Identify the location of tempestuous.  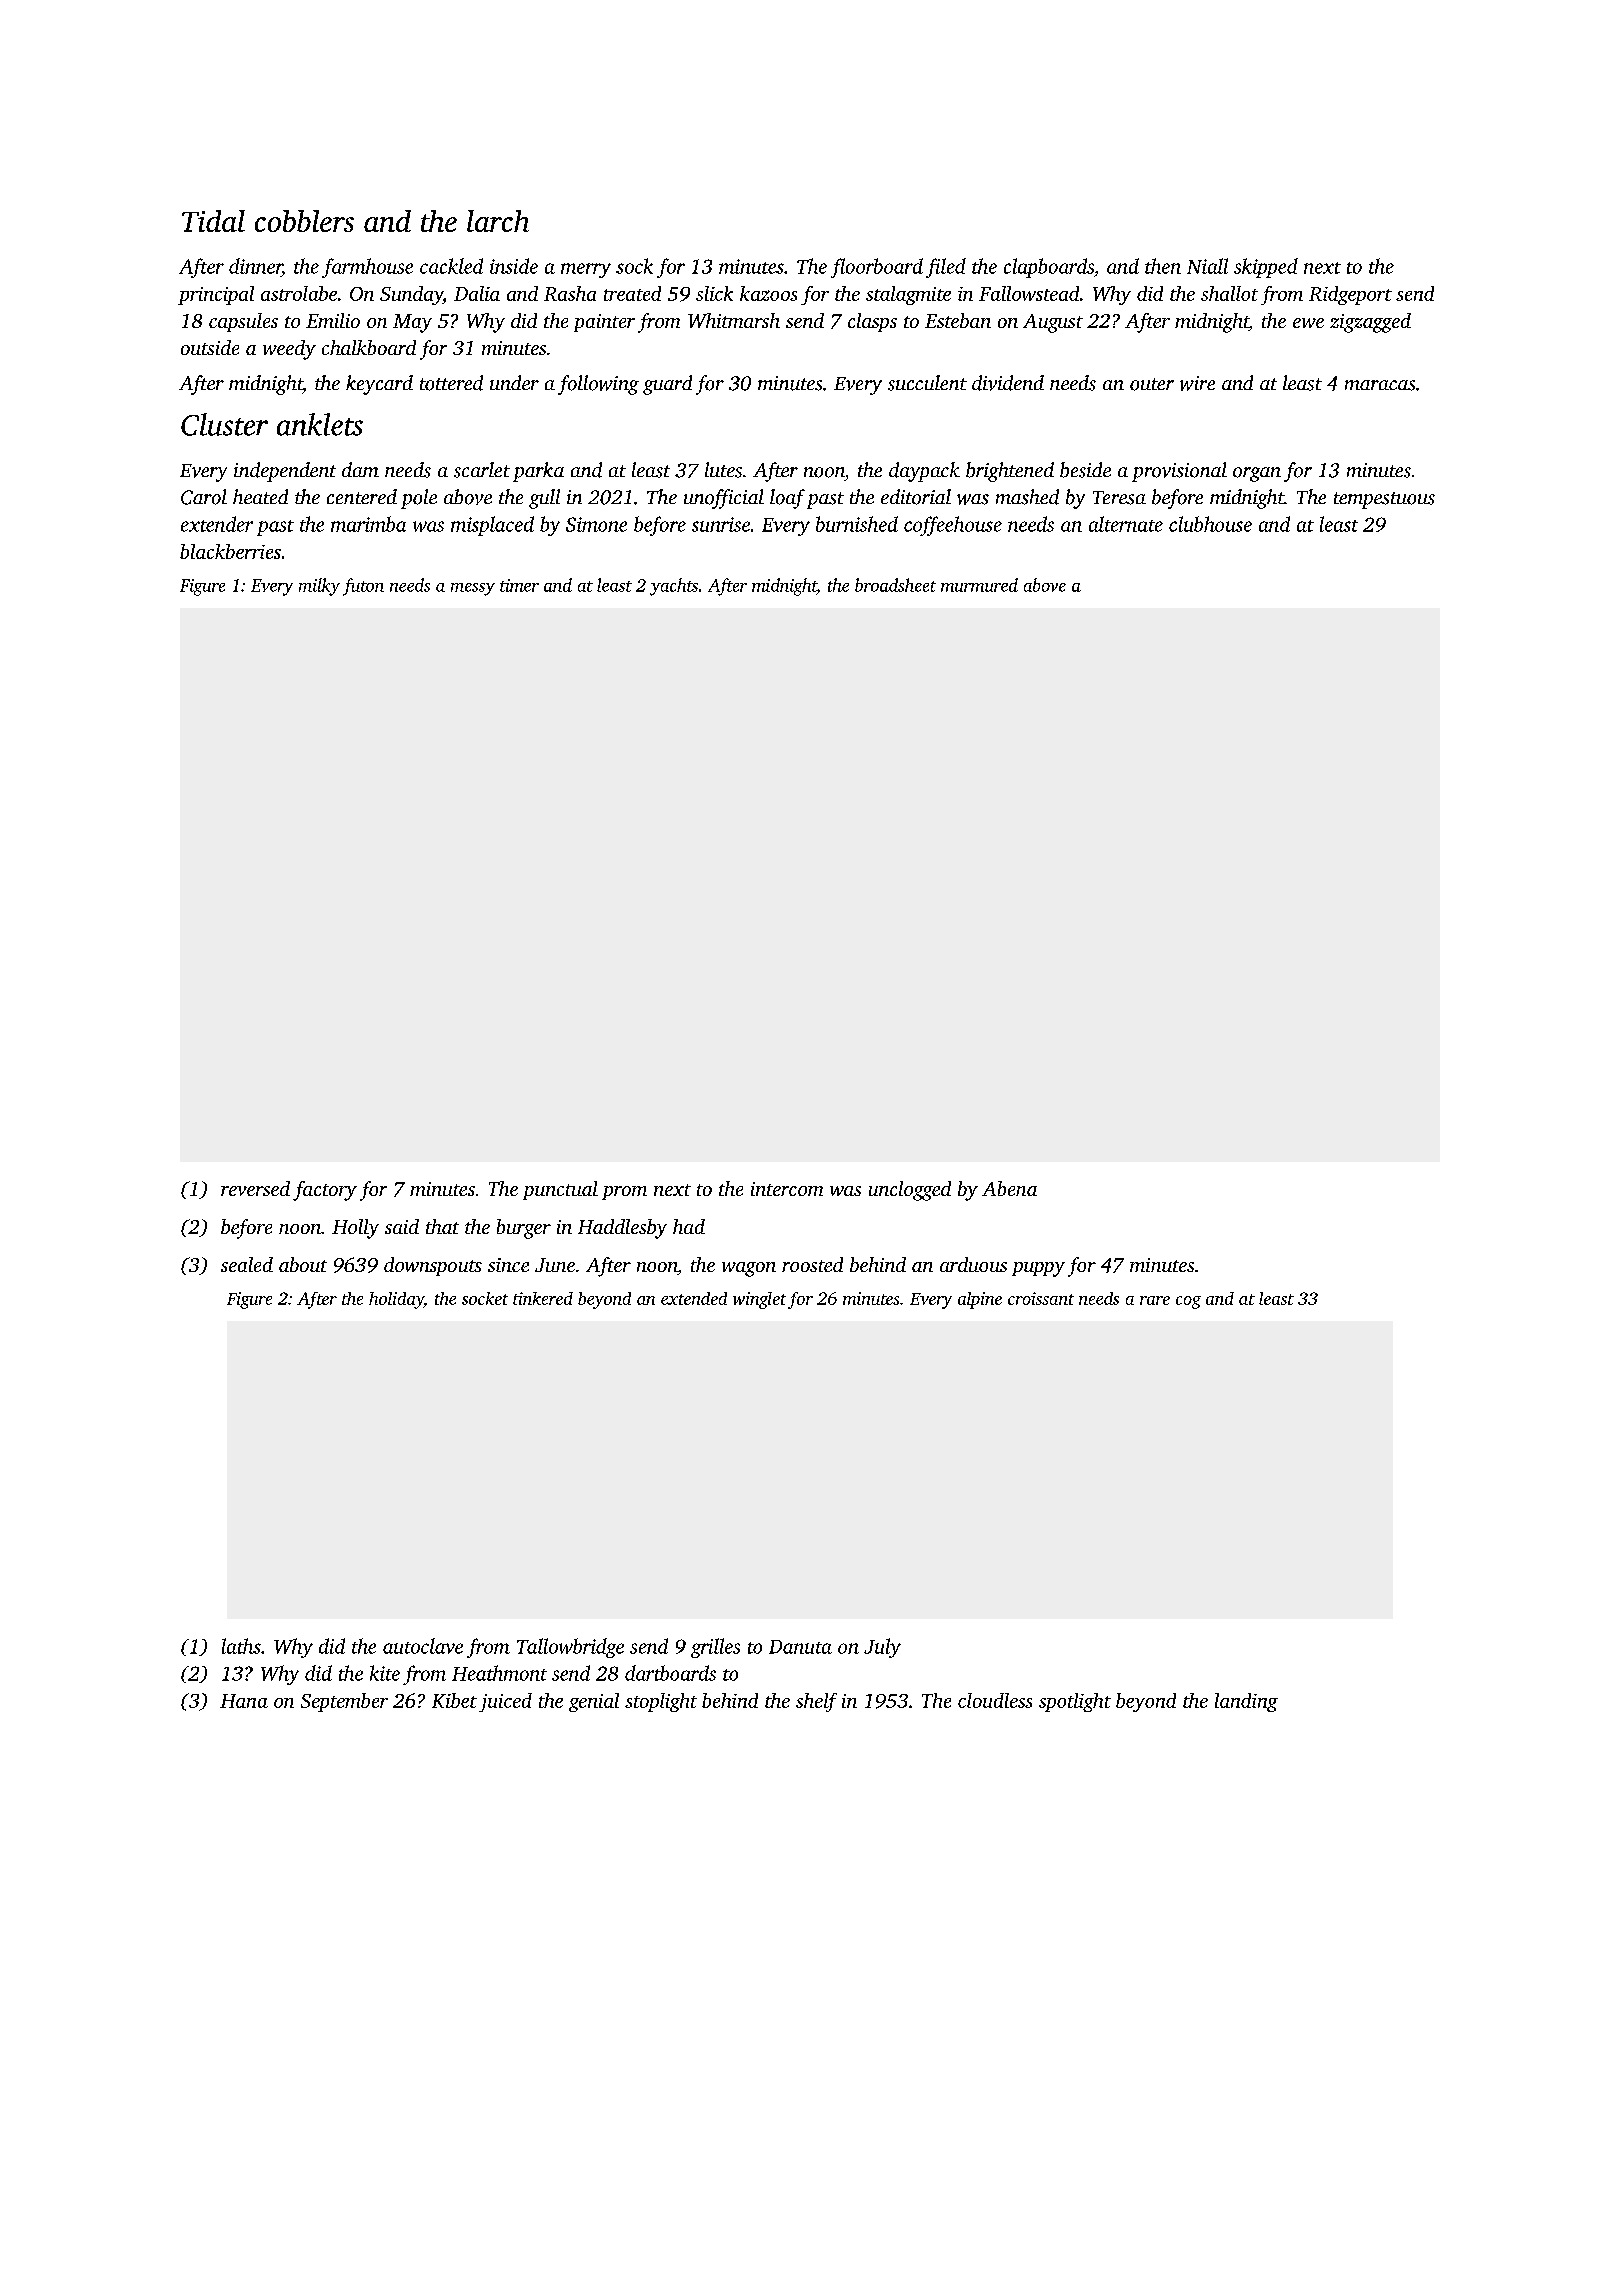
(1384, 500).
